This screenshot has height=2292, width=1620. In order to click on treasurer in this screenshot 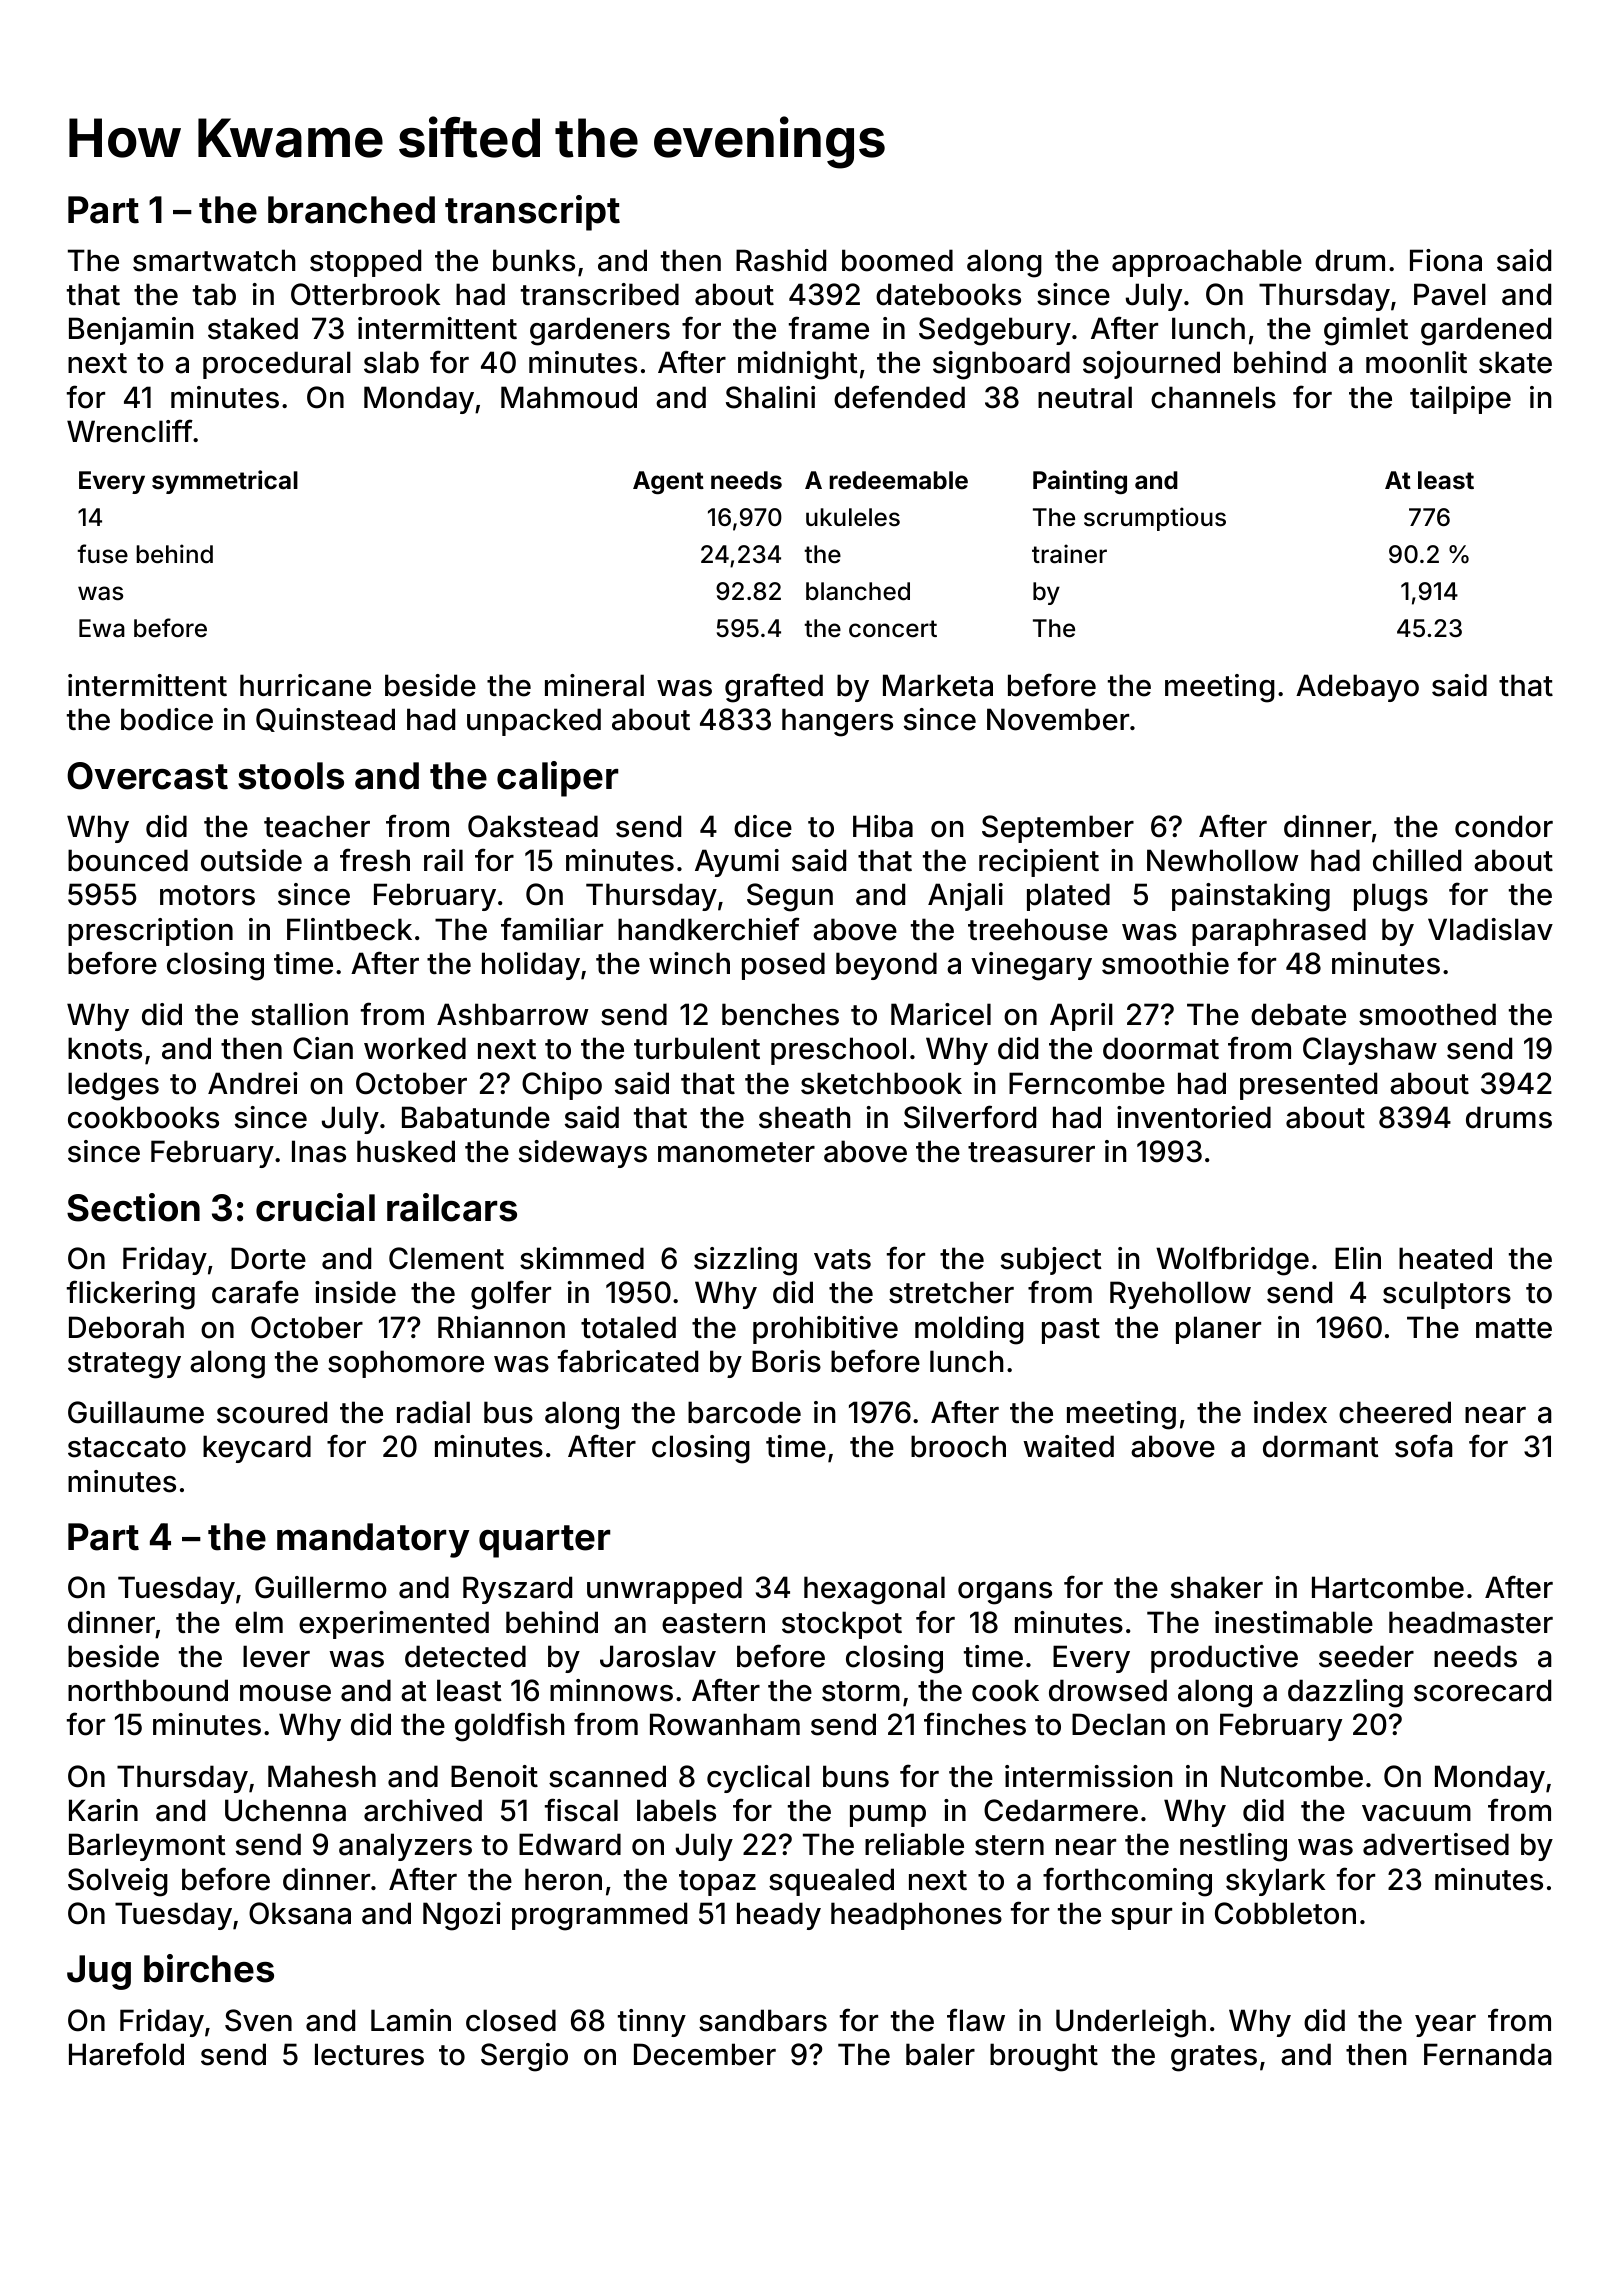, I will do `click(1031, 1152)`.
